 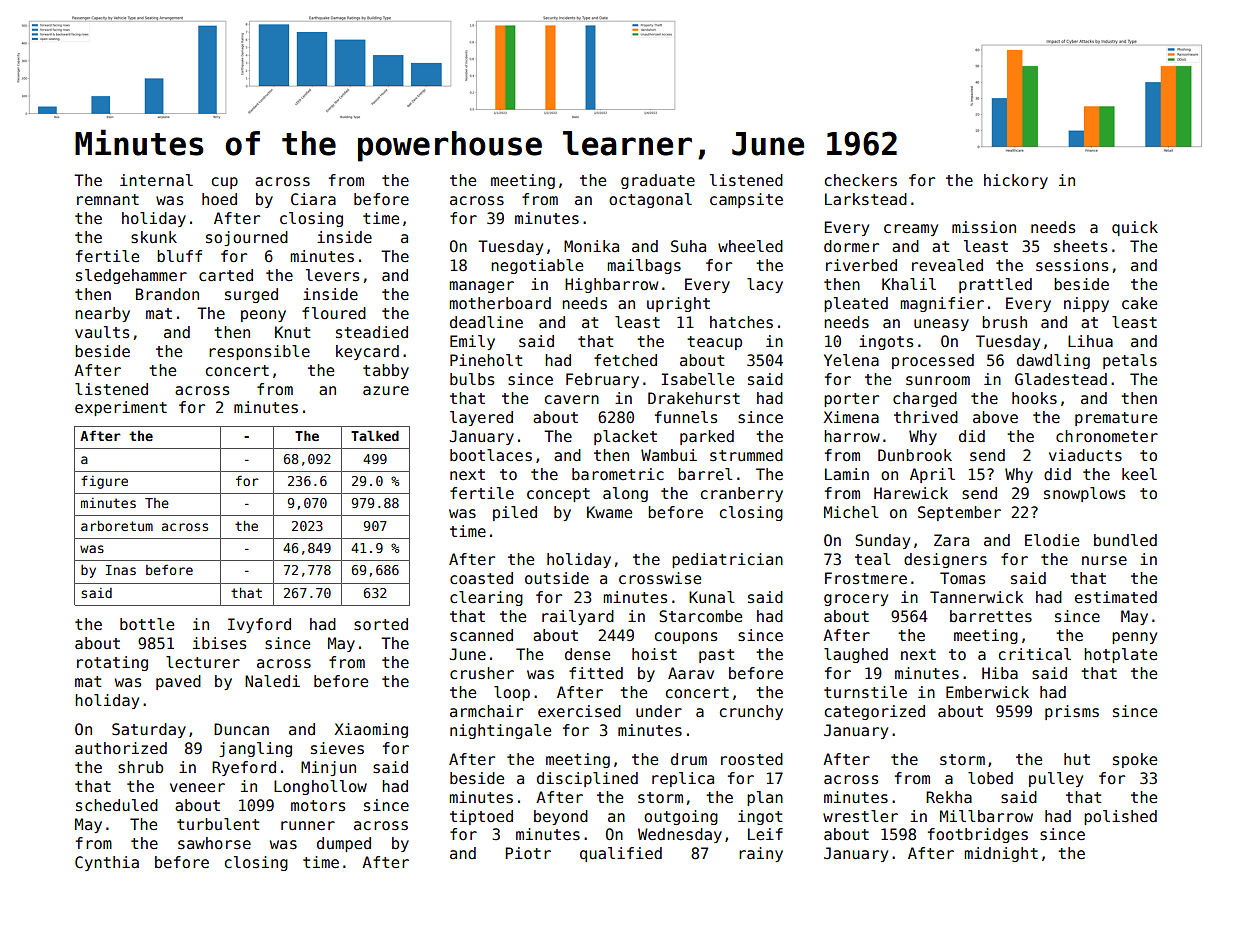 I want to click on graduate, so click(x=658, y=181).
